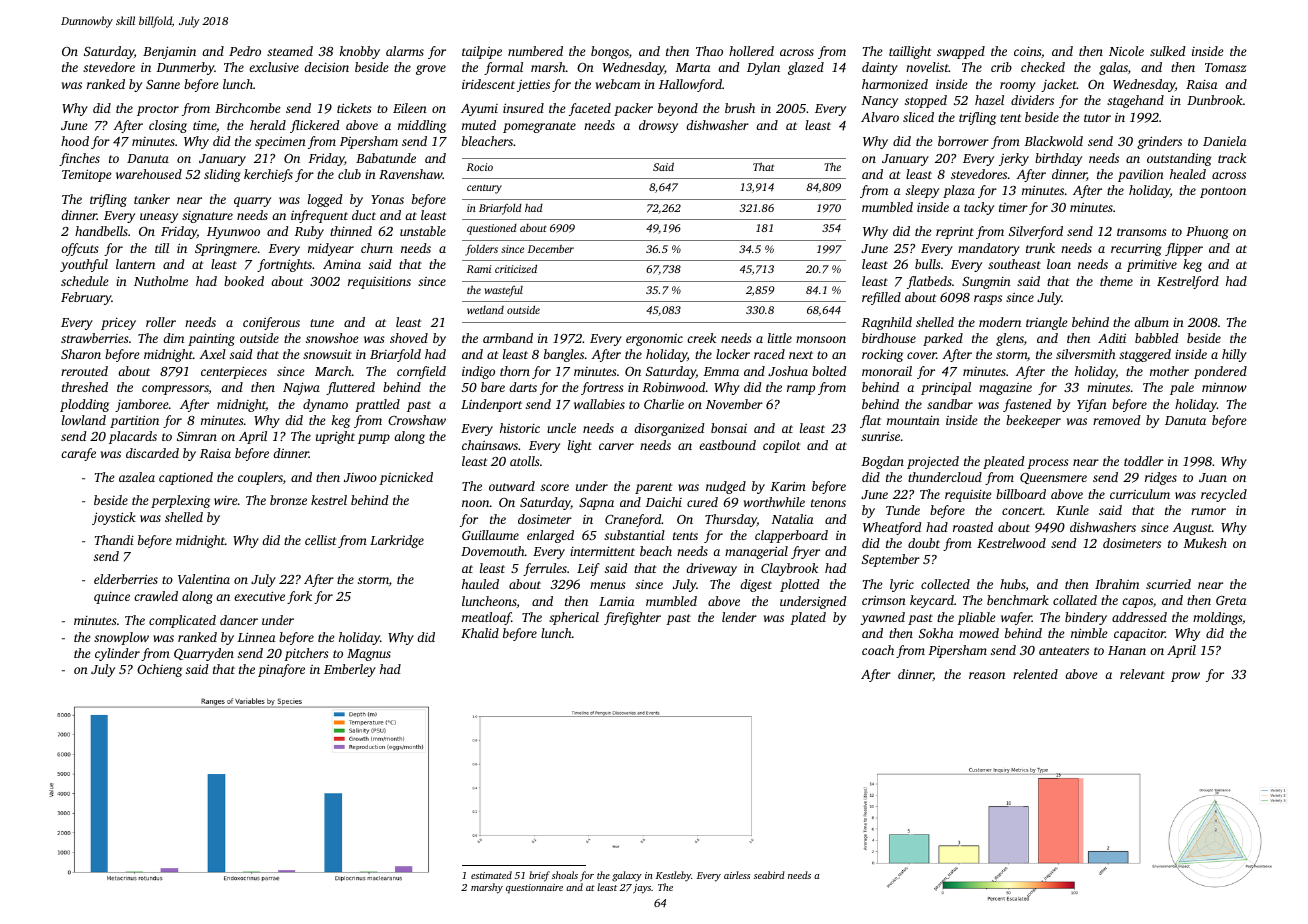 The width and height of the screenshot is (1308, 924). What do you see at coordinates (360, 477) in the screenshot?
I see `Jiwoo` at bounding box center [360, 477].
